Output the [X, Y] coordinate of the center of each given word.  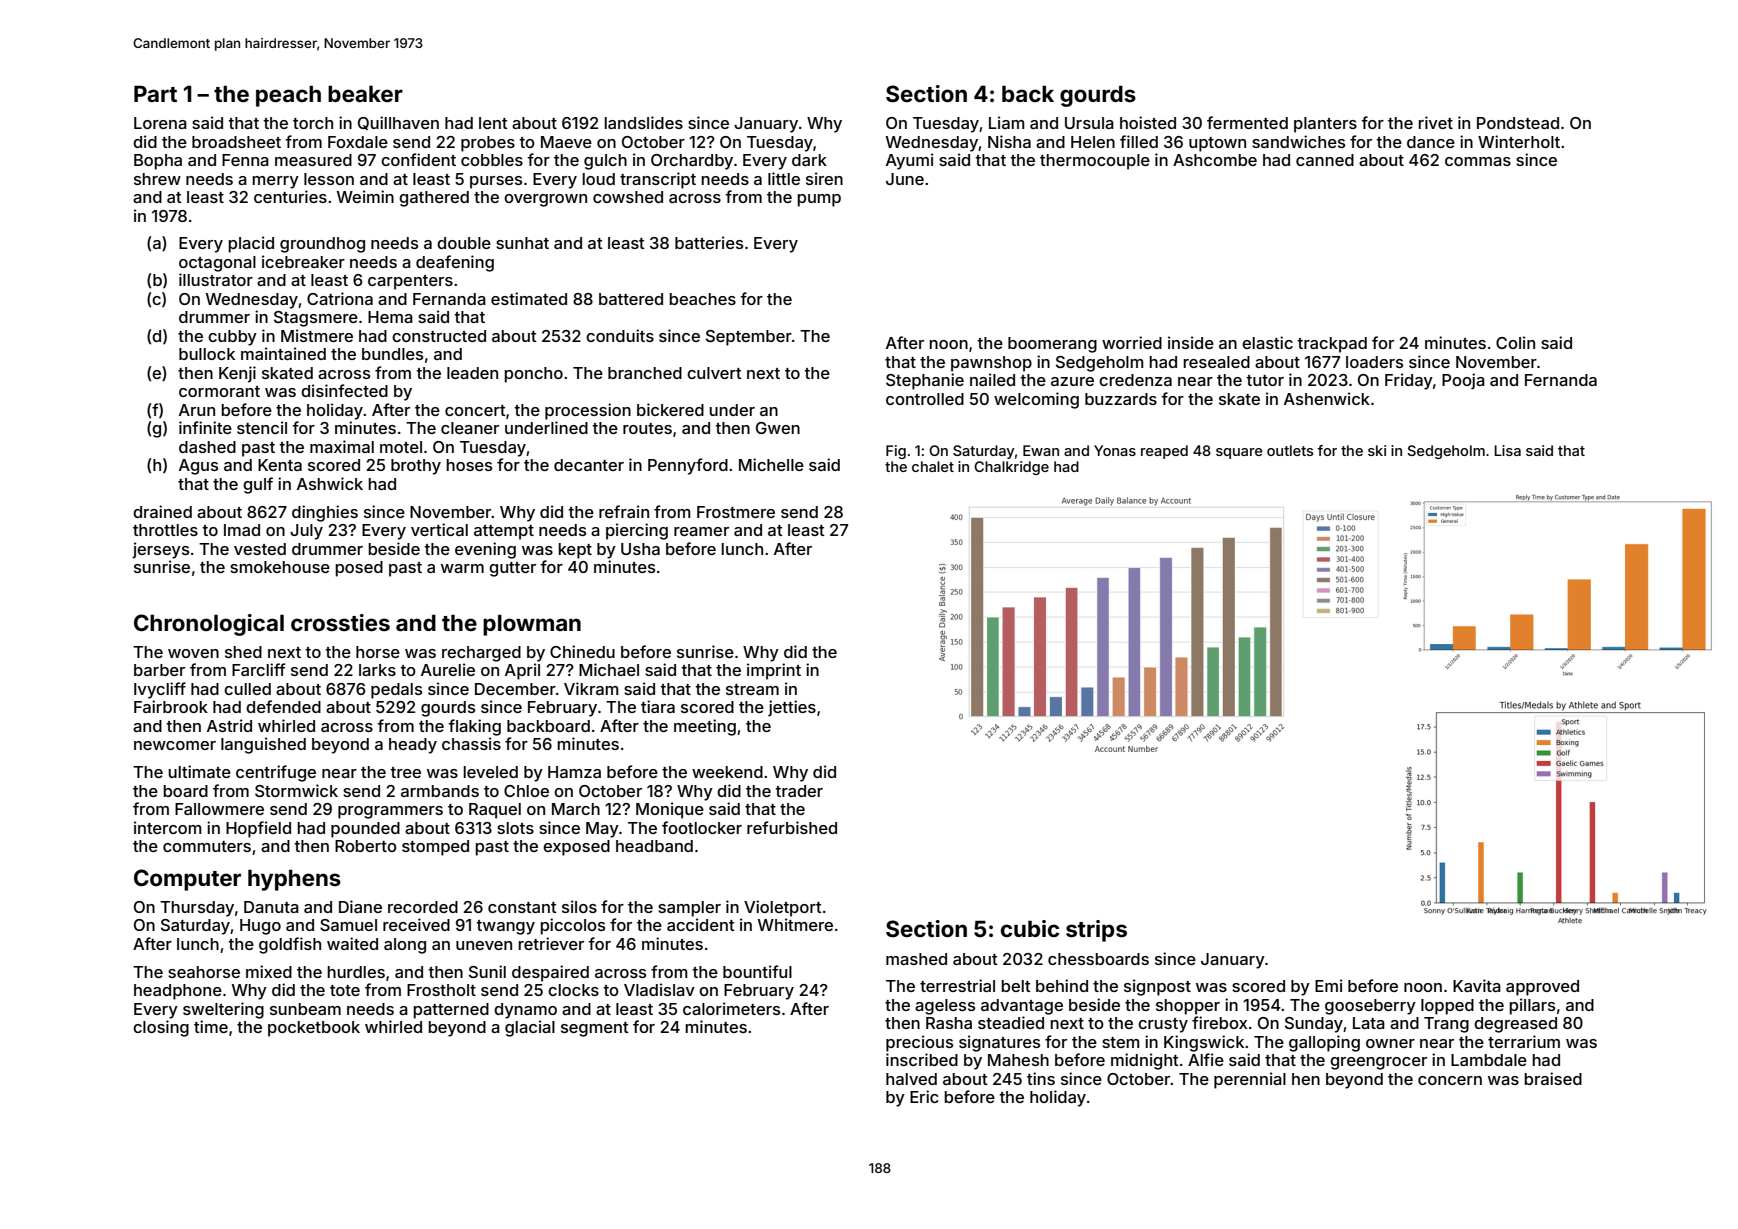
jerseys [160, 550]
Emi [1328, 985]
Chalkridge [1011, 468]
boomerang [1052, 345]
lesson [329, 179]
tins [1041, 1078]
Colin [1515, 342]
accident [701, 924]
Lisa [1507, 450]
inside [1191, 342]
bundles [392, 354]
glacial [530, 1028]
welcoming [1036, 400]
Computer [187, 880]
